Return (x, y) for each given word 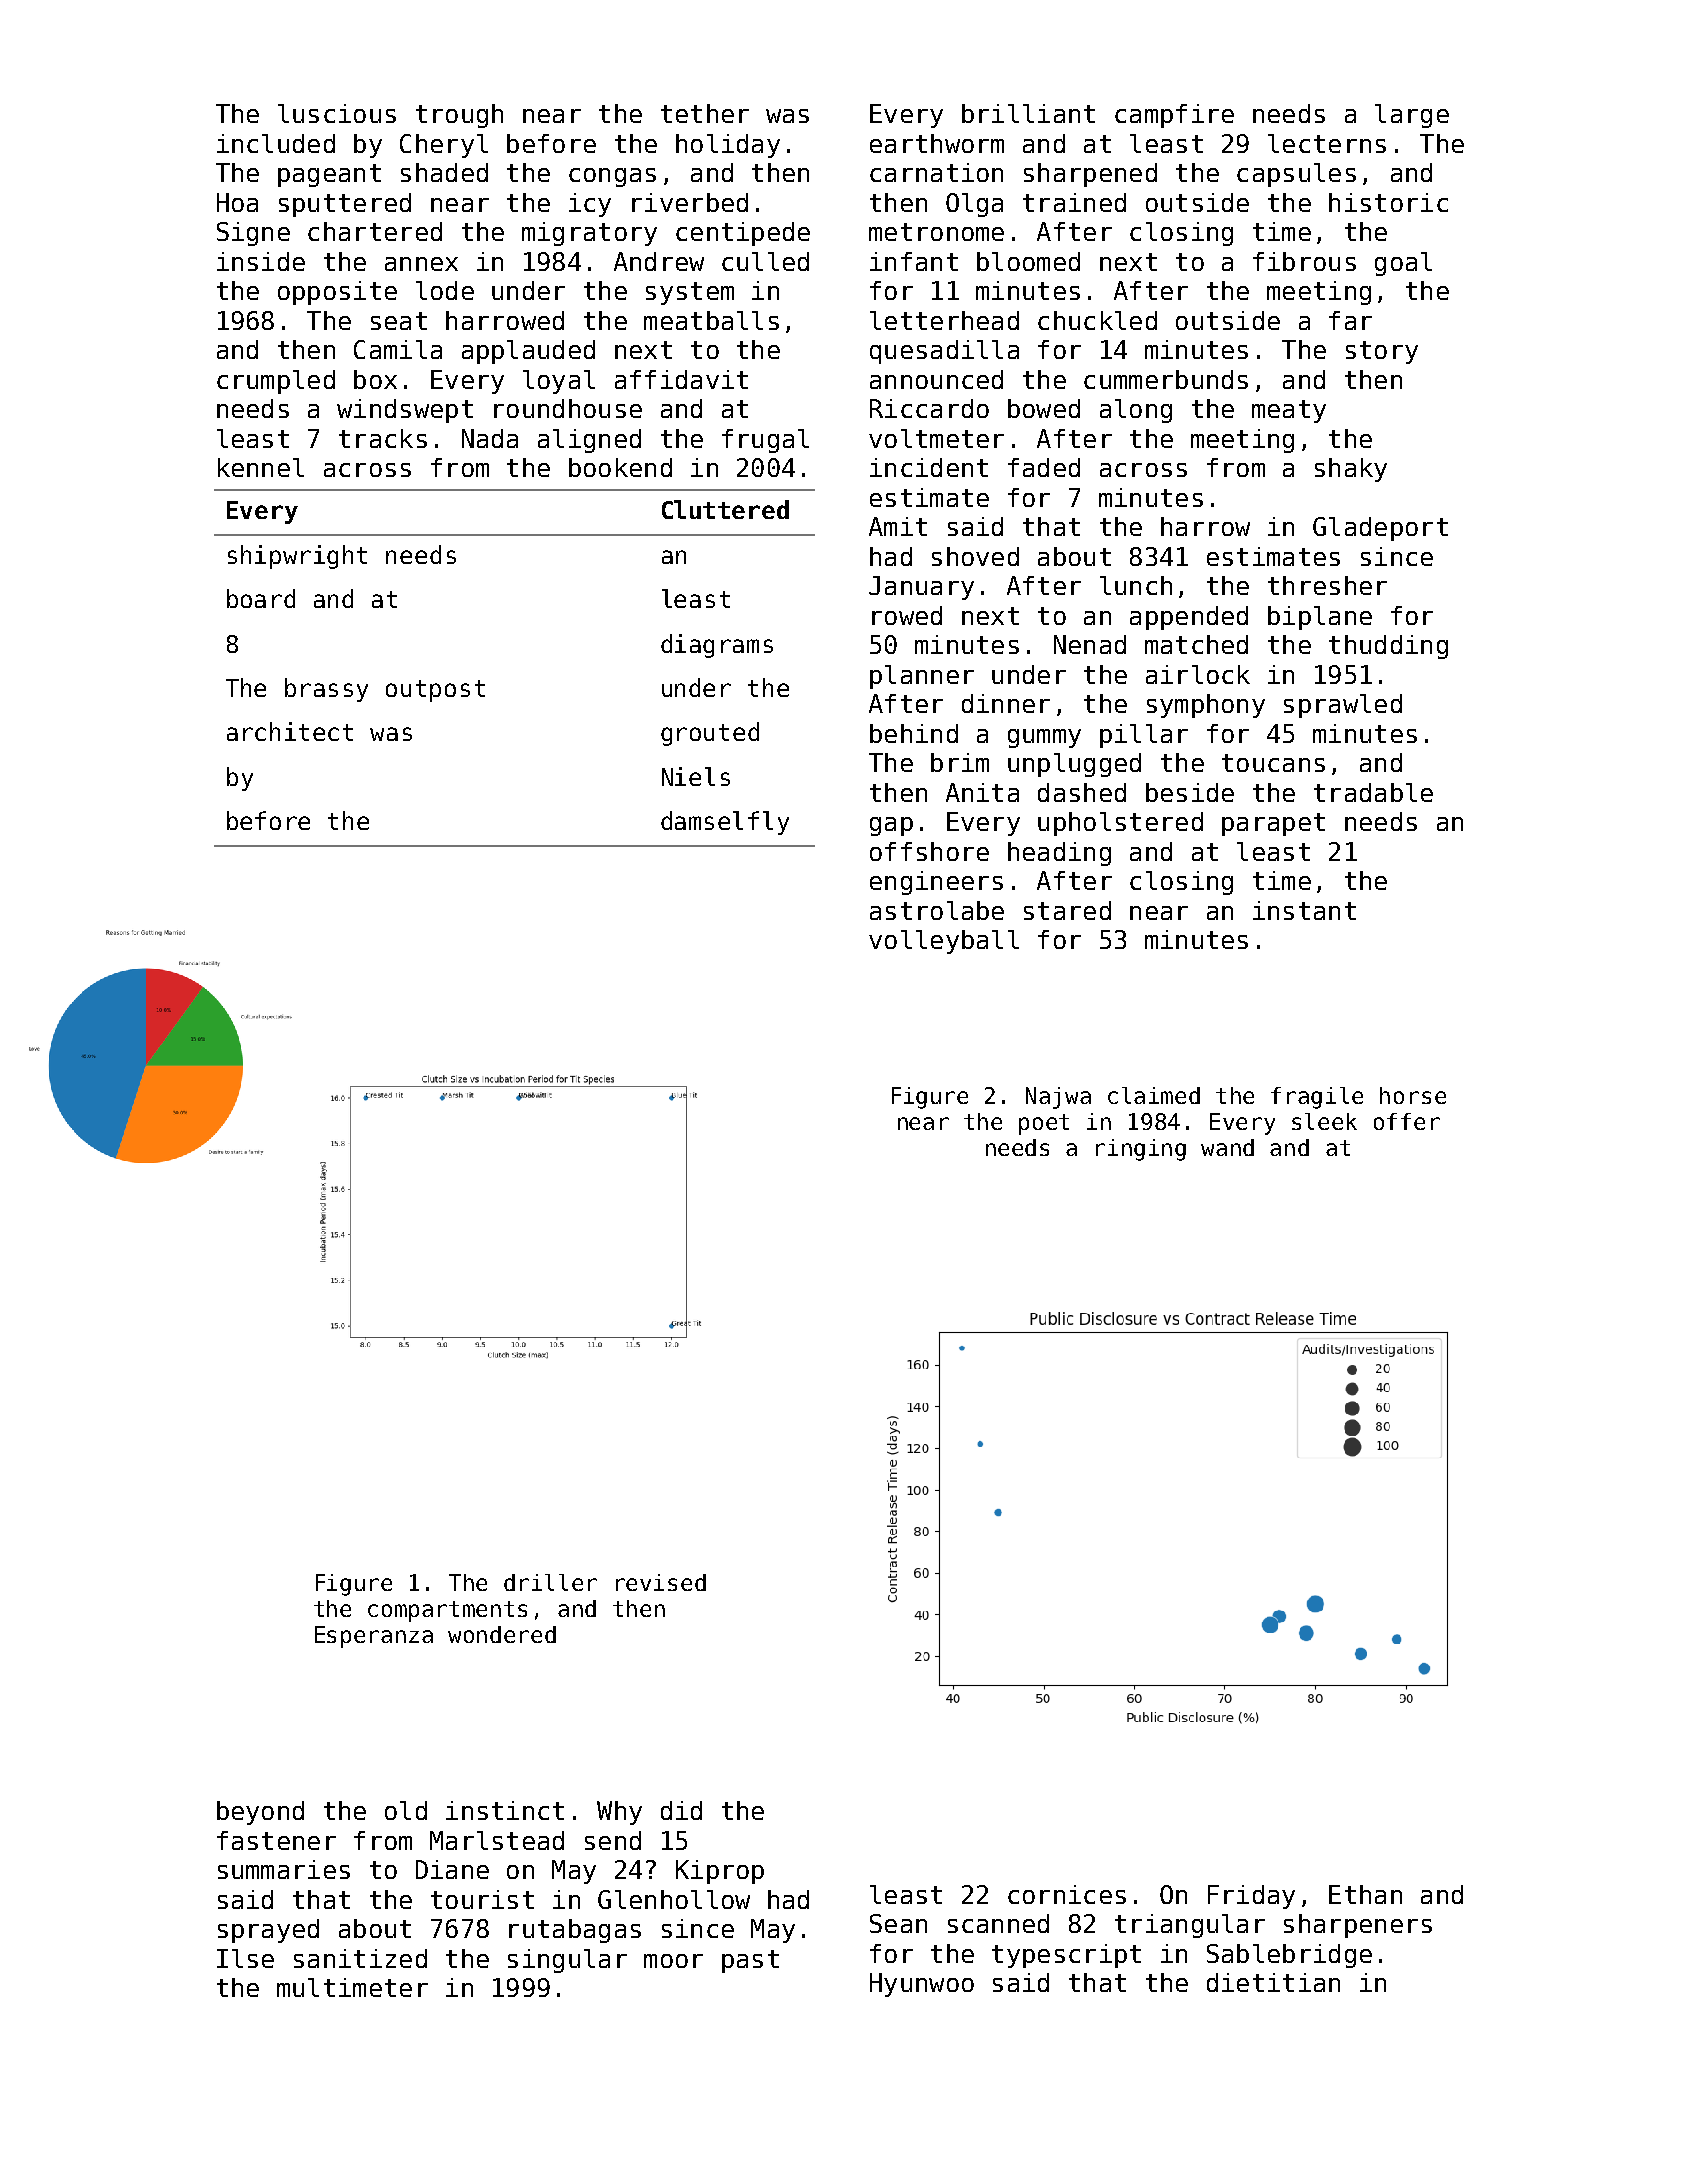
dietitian (1273, 1982)
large (1412, 116)
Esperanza (374, 1637)
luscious (337, 113)
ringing (1141, 1150)
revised (661, 1582)
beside (1190, 792)
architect (290, 731)
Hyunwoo (922, 1985)
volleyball (944, 942)
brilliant (1028, 113)
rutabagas (575, 1931)
